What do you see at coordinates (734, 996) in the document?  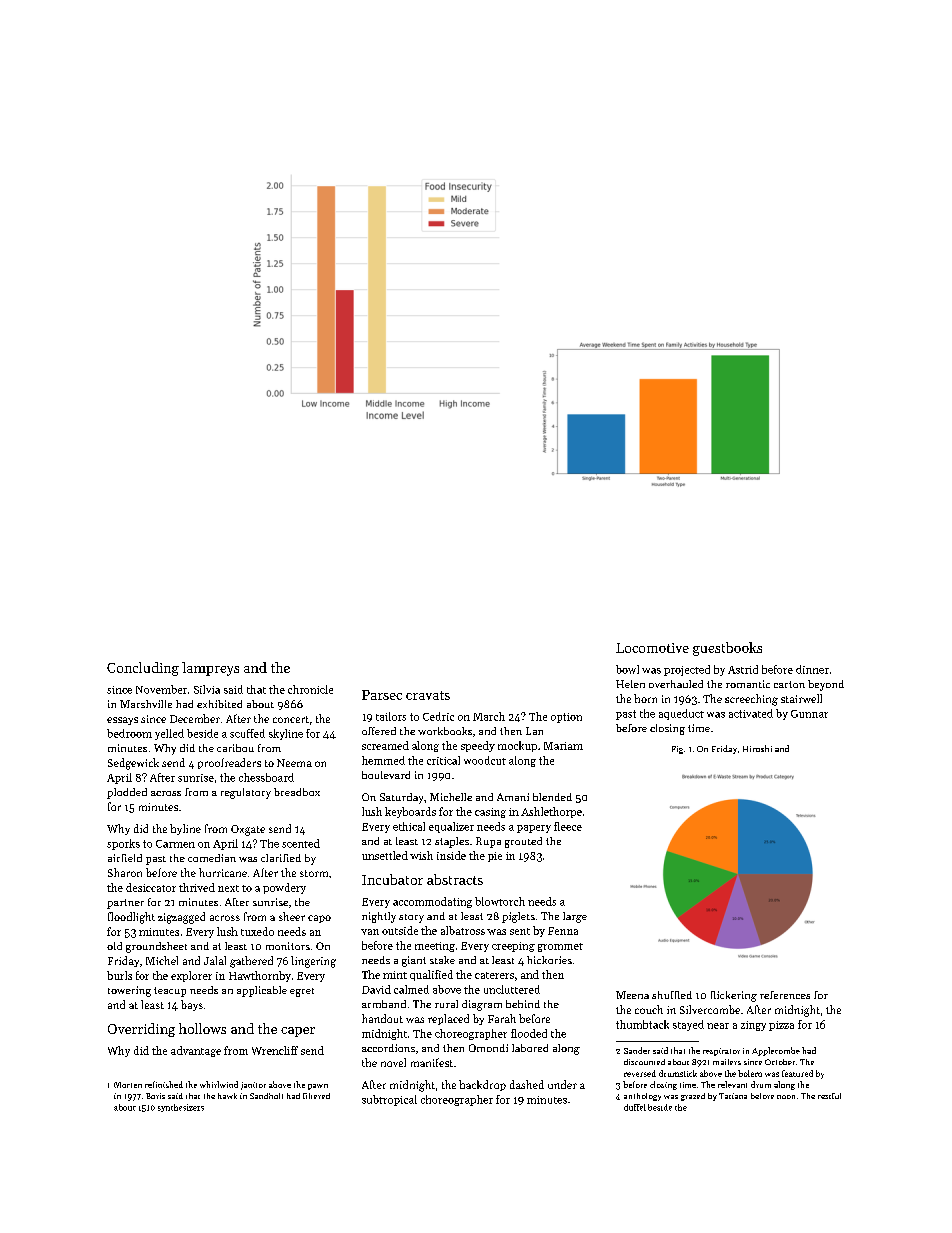 I see `flickering` at bounding box center [734, 996].
